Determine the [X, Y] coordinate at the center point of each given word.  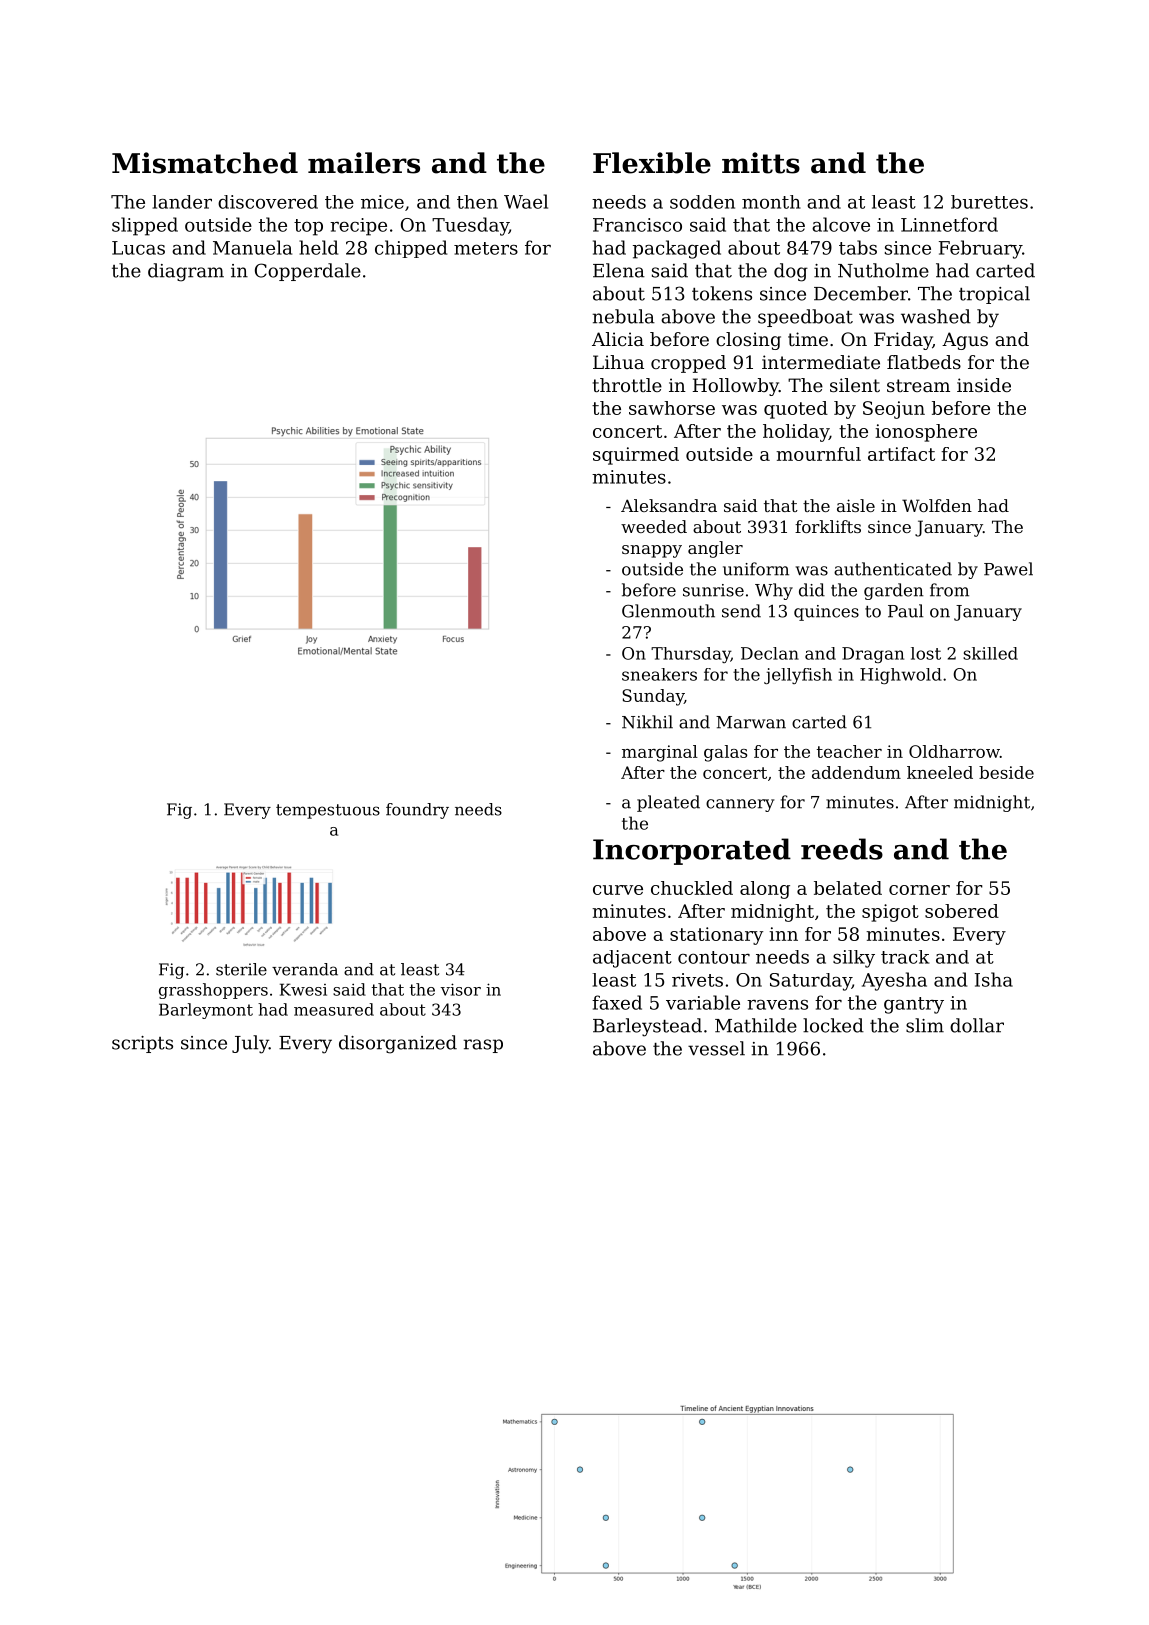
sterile [241, 969]
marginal [660, 753]
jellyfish [798, 676]
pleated [668, 803]
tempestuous [328, 811]
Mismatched [205, 163]
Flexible [652, 163]
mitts [761, 163]
